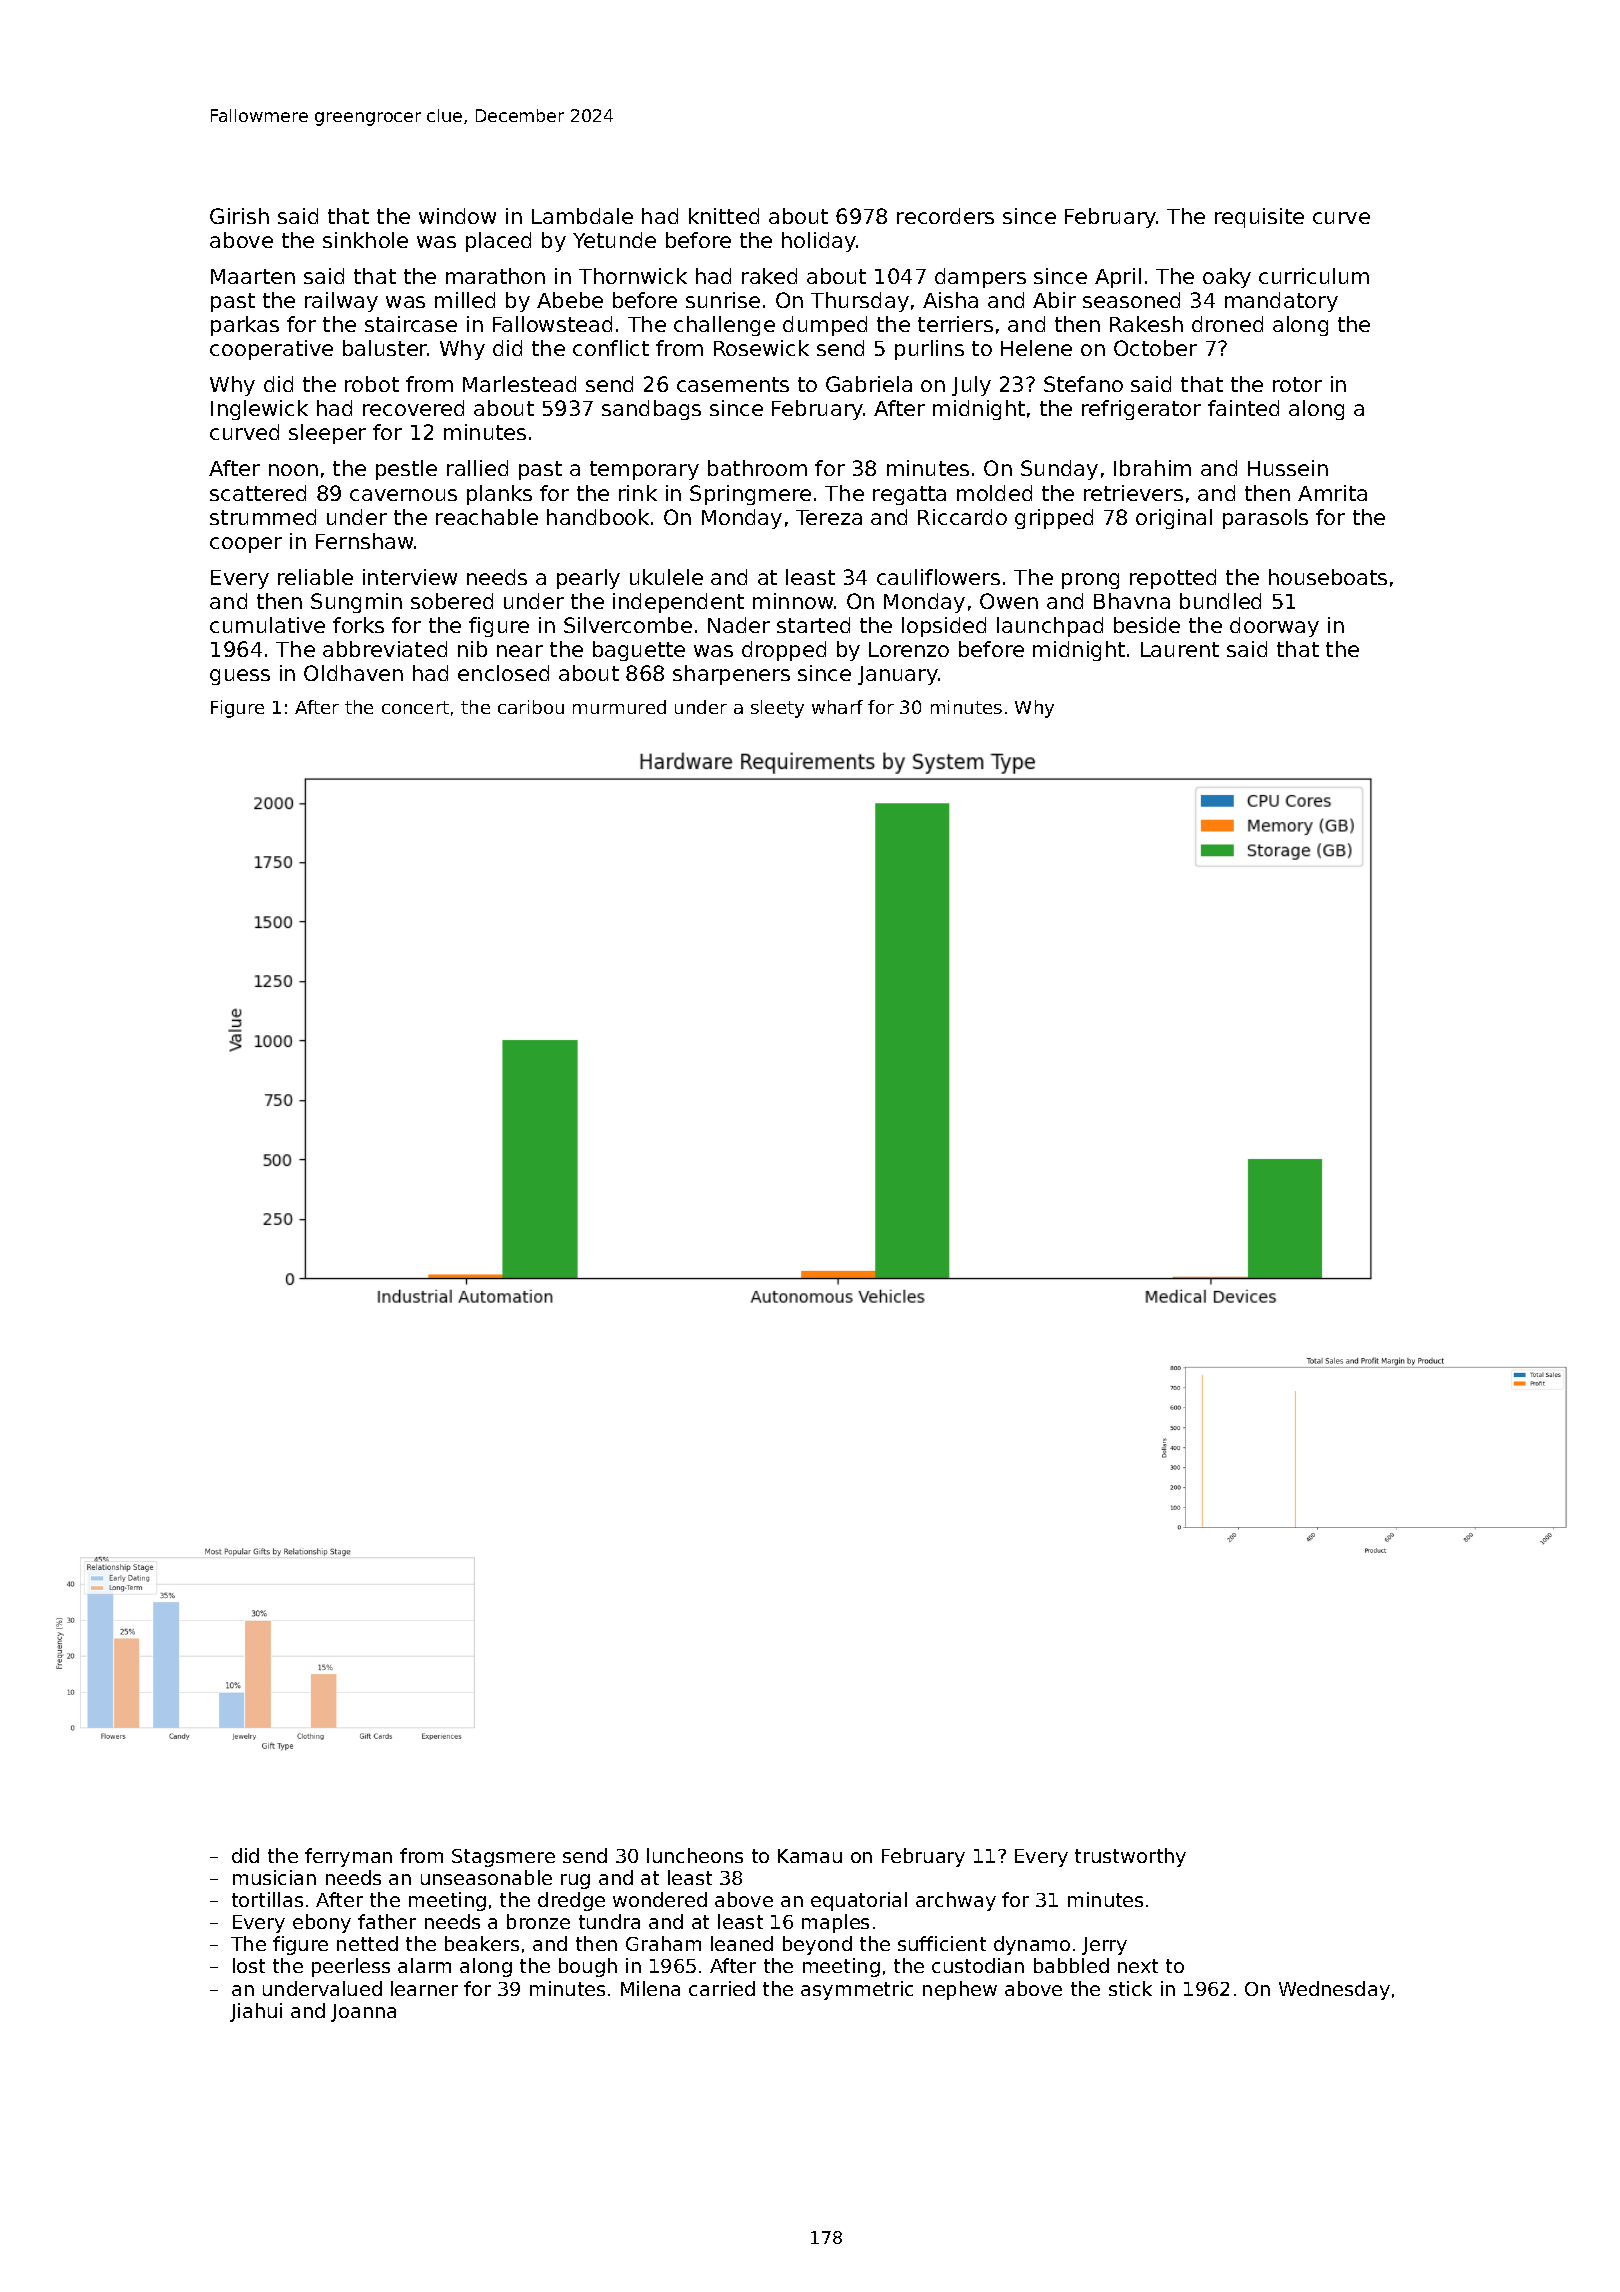 The image size is (1620, 2292). What do you see at coordinates (415, 707) in the page?
I see `concert` at bounding box center [415, 707].
